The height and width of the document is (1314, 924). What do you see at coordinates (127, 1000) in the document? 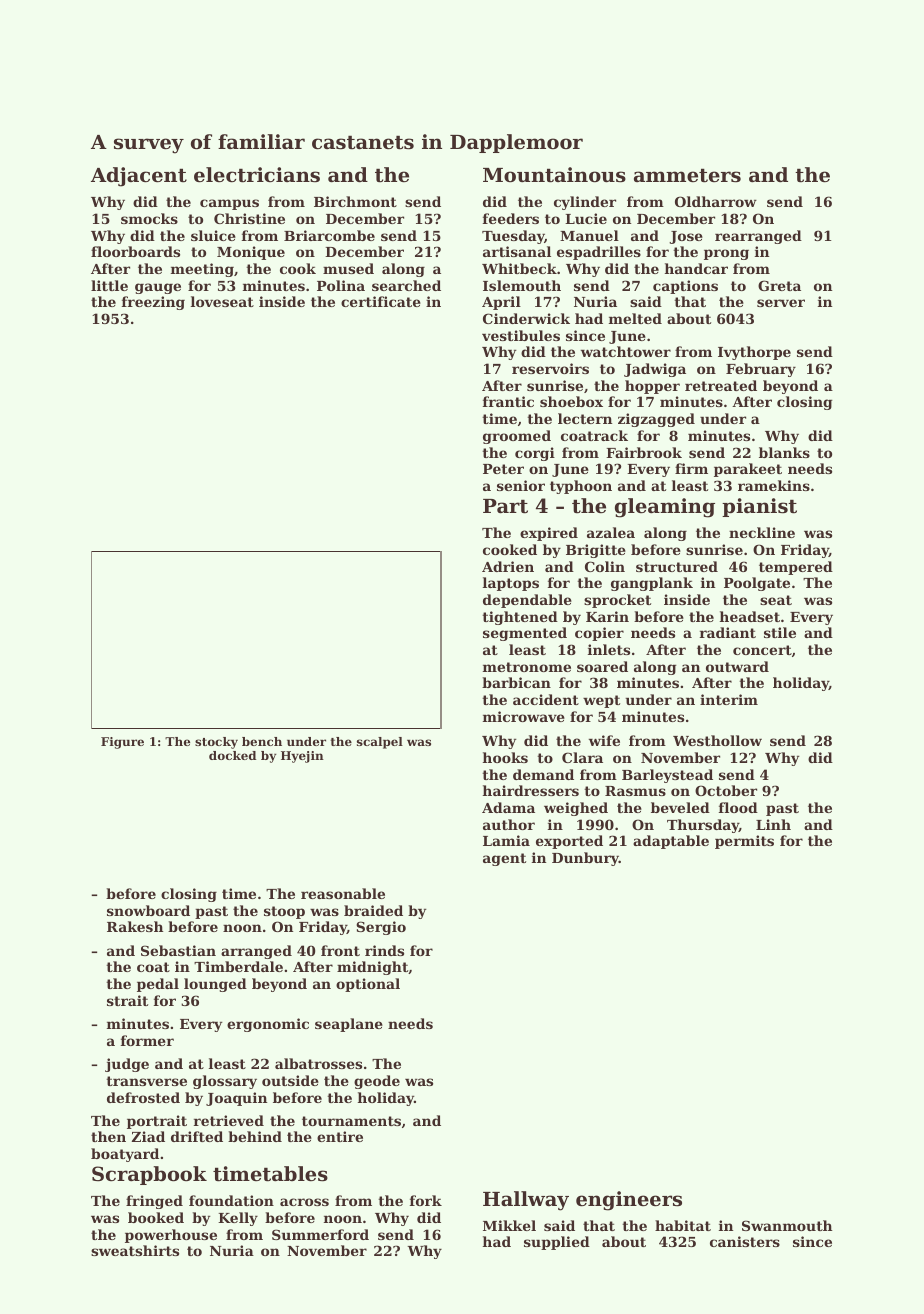
I see `strait` at bounding box center [127, 1000].
